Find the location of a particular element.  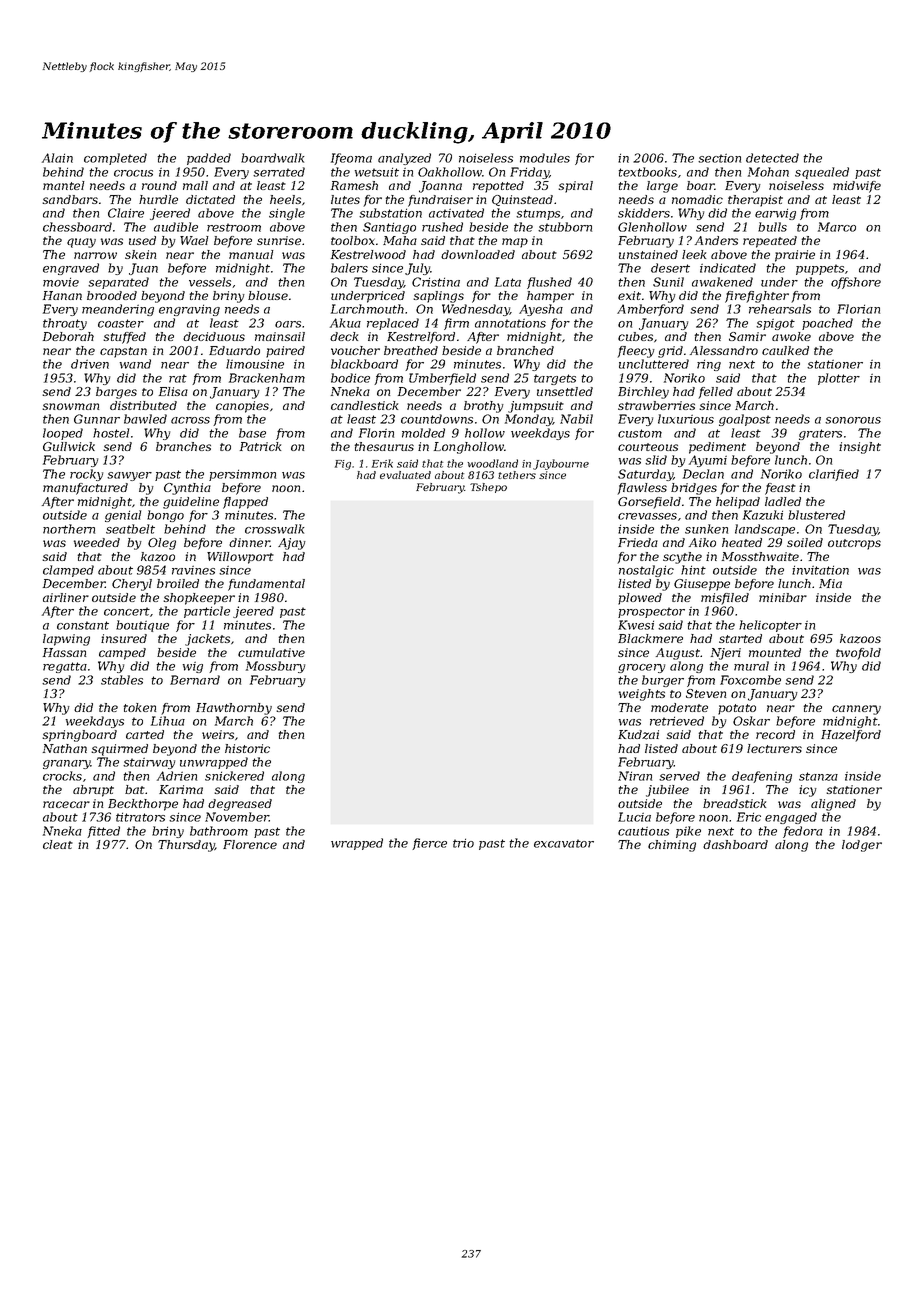

Kudzai is located at coordinates (638, 735).
